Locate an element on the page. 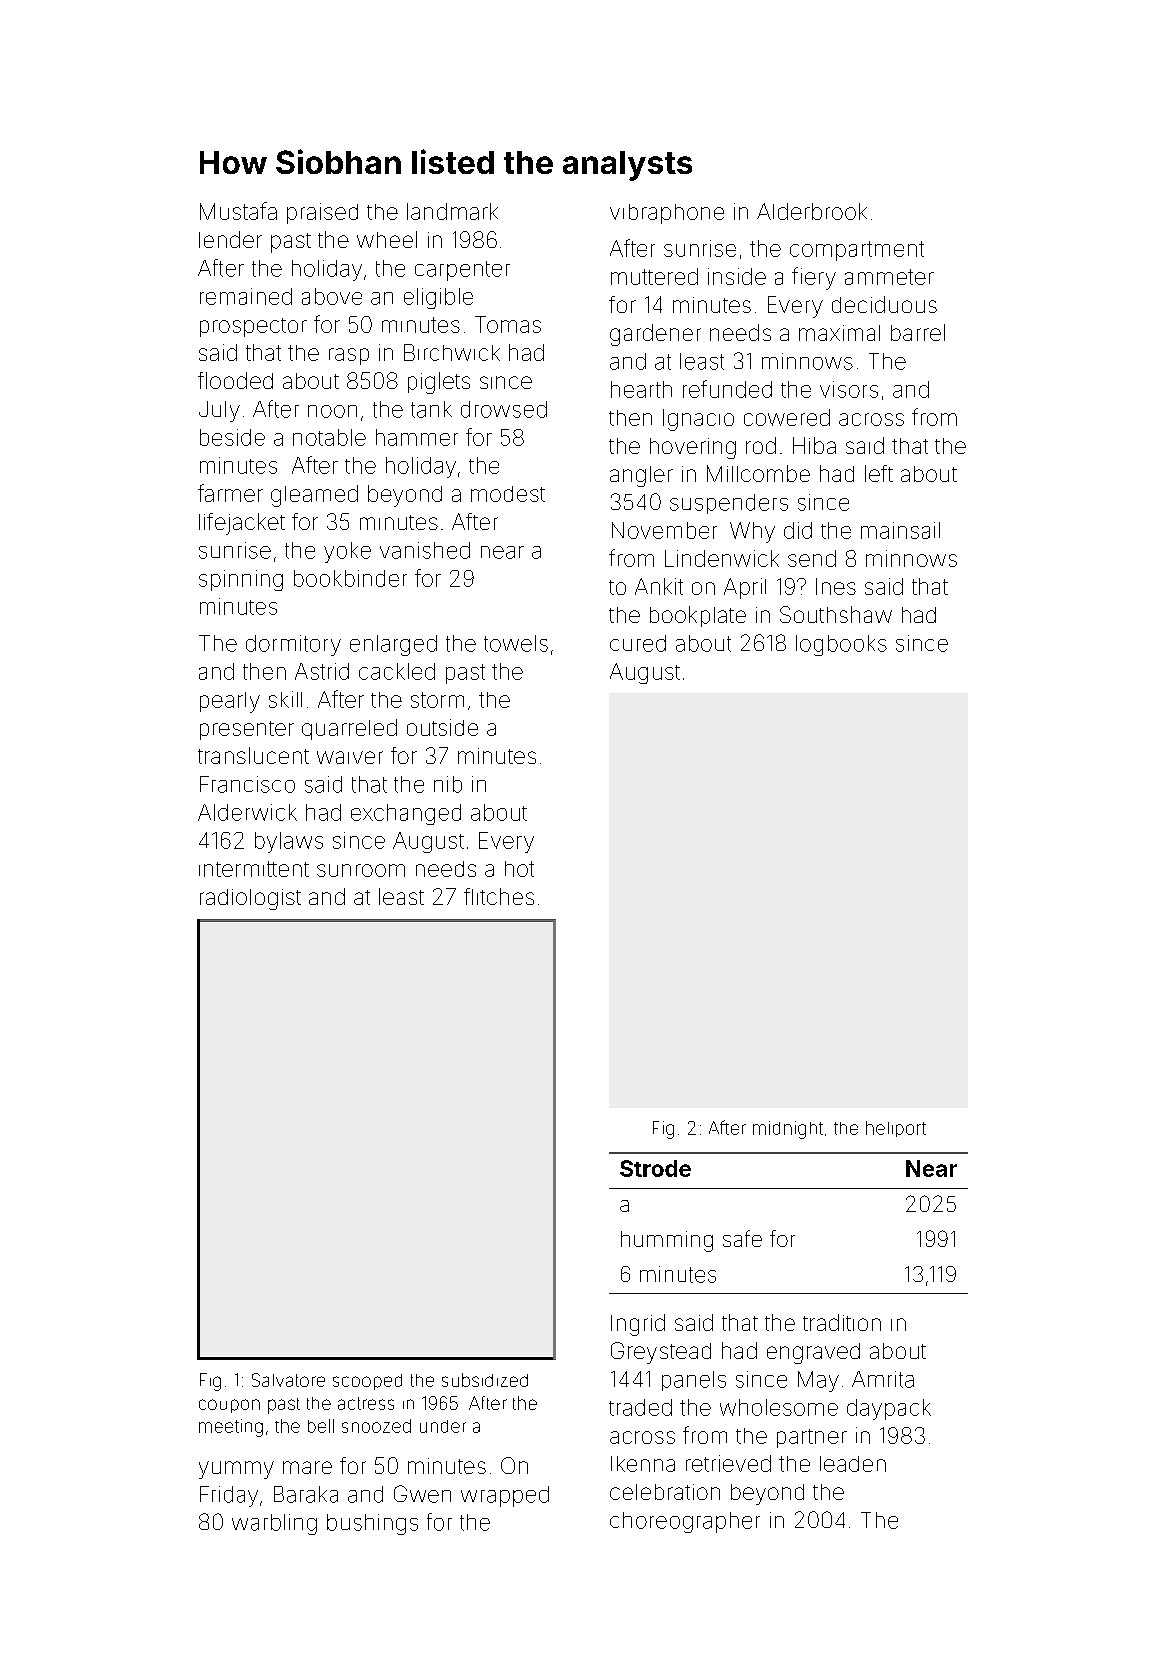 This page has height=1654, width=1165. midnight is located at coordinates (788, 1130).
